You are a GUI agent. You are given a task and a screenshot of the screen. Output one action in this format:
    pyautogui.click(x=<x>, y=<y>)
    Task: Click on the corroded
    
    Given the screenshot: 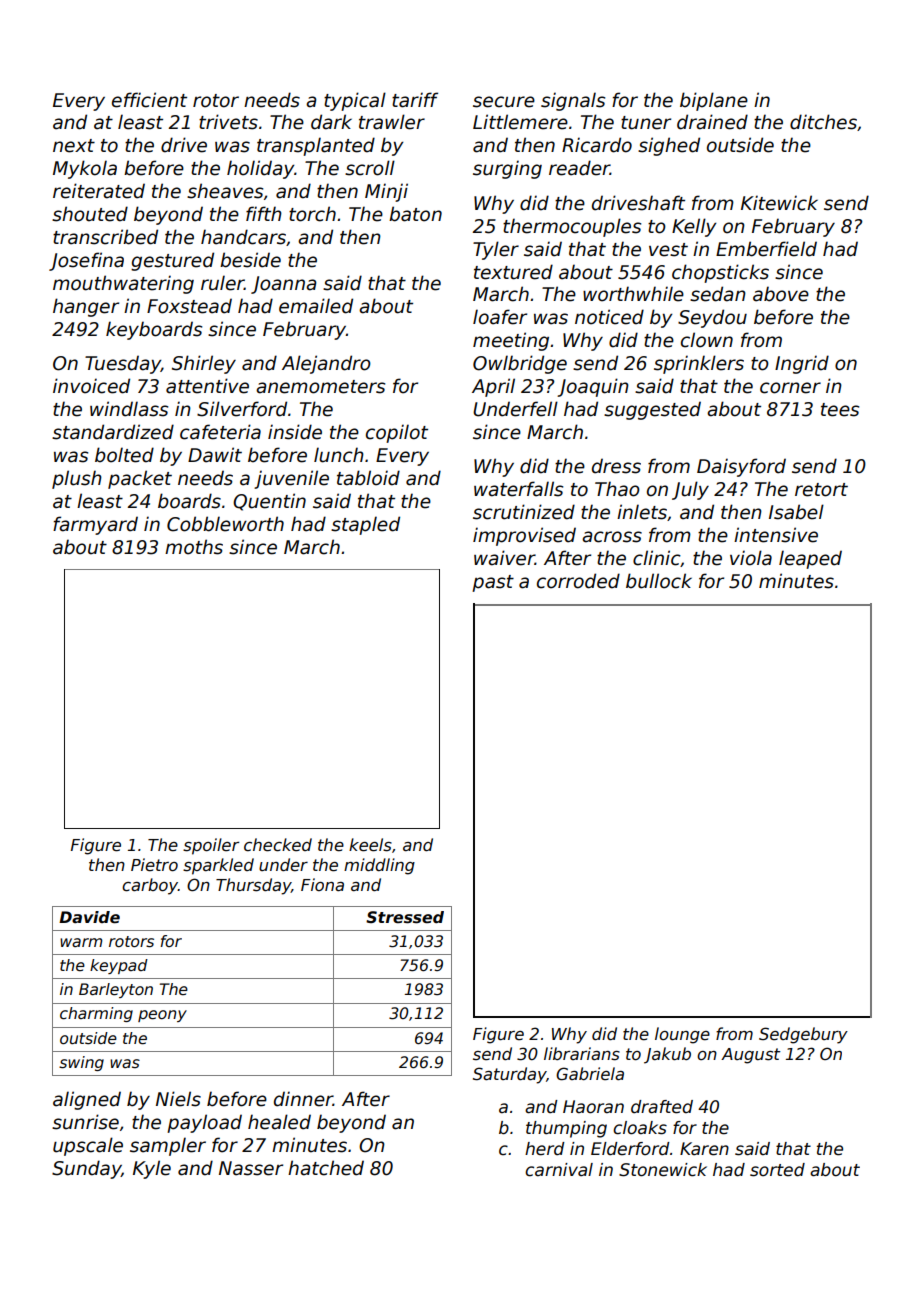 What is the action you would take?
    pyautogui.click(x=578, y=581)
